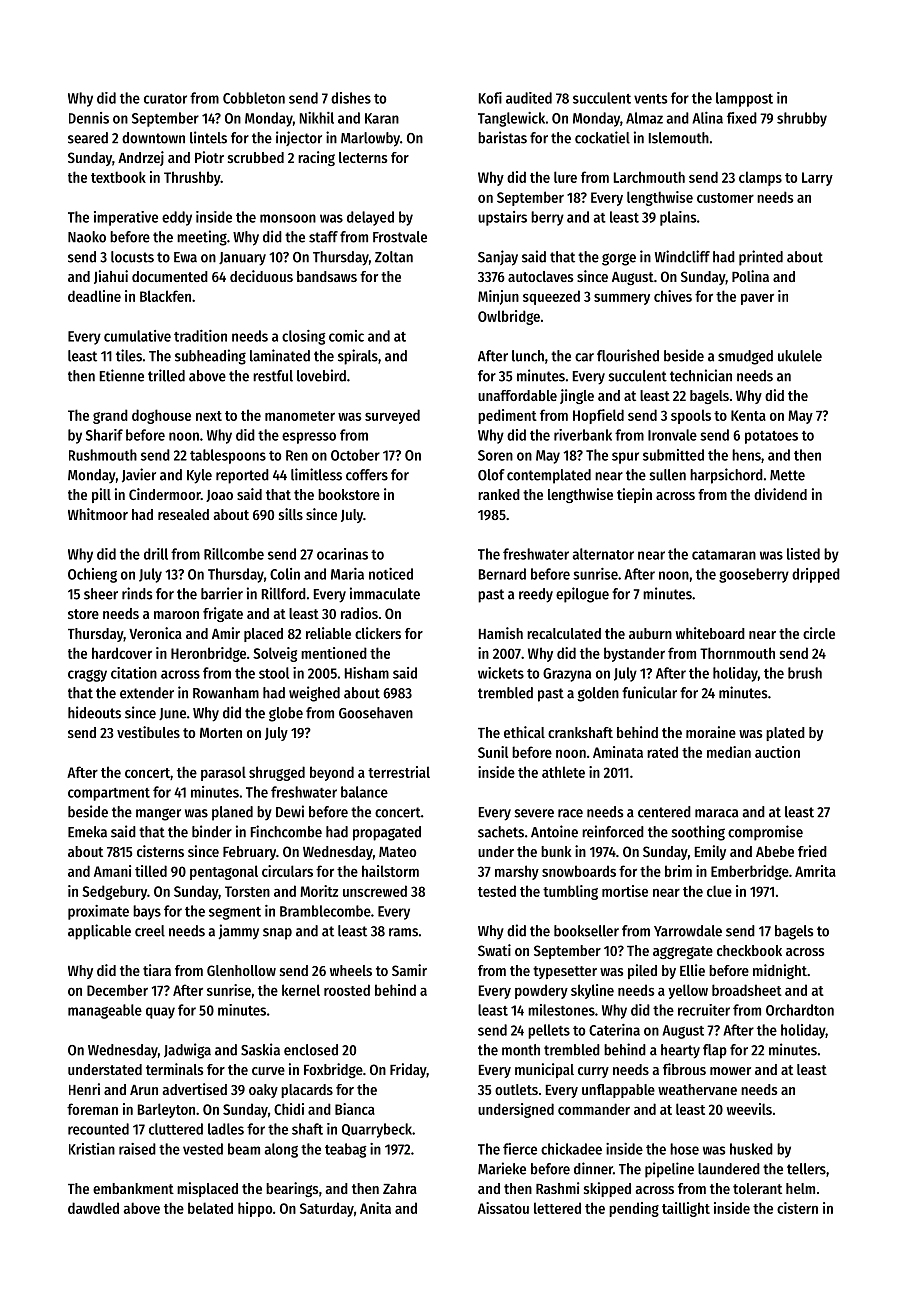  I want to click on Frostvale, so click(400, 237).
